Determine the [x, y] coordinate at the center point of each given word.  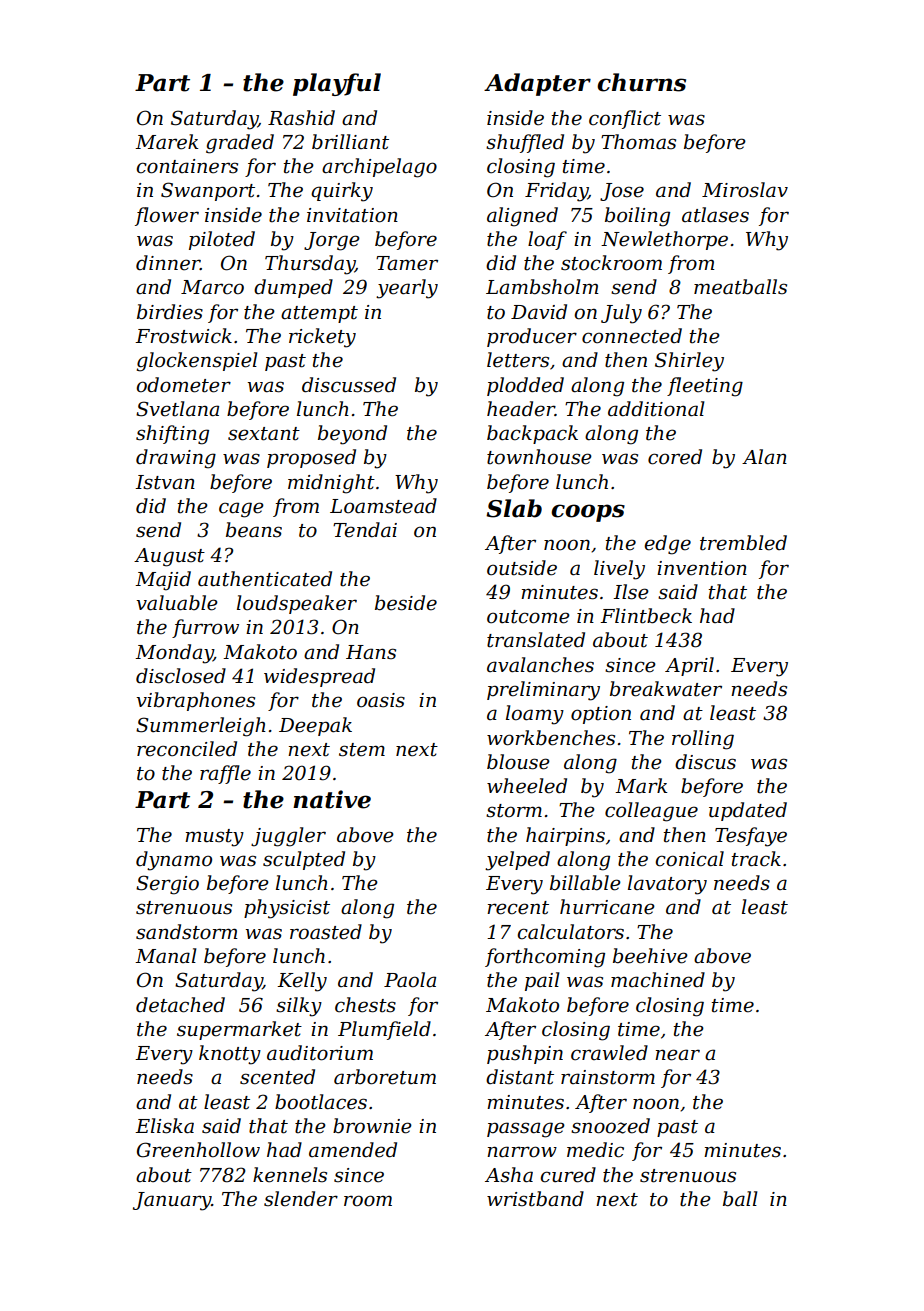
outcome [528, 617]
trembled [743, 543]
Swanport [208, 191]
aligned [522, 217]
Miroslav [745, 190]
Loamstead [383, 506]
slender [301, 1199]
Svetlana [177, 409]
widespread [319, 677]
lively [619, 570]
